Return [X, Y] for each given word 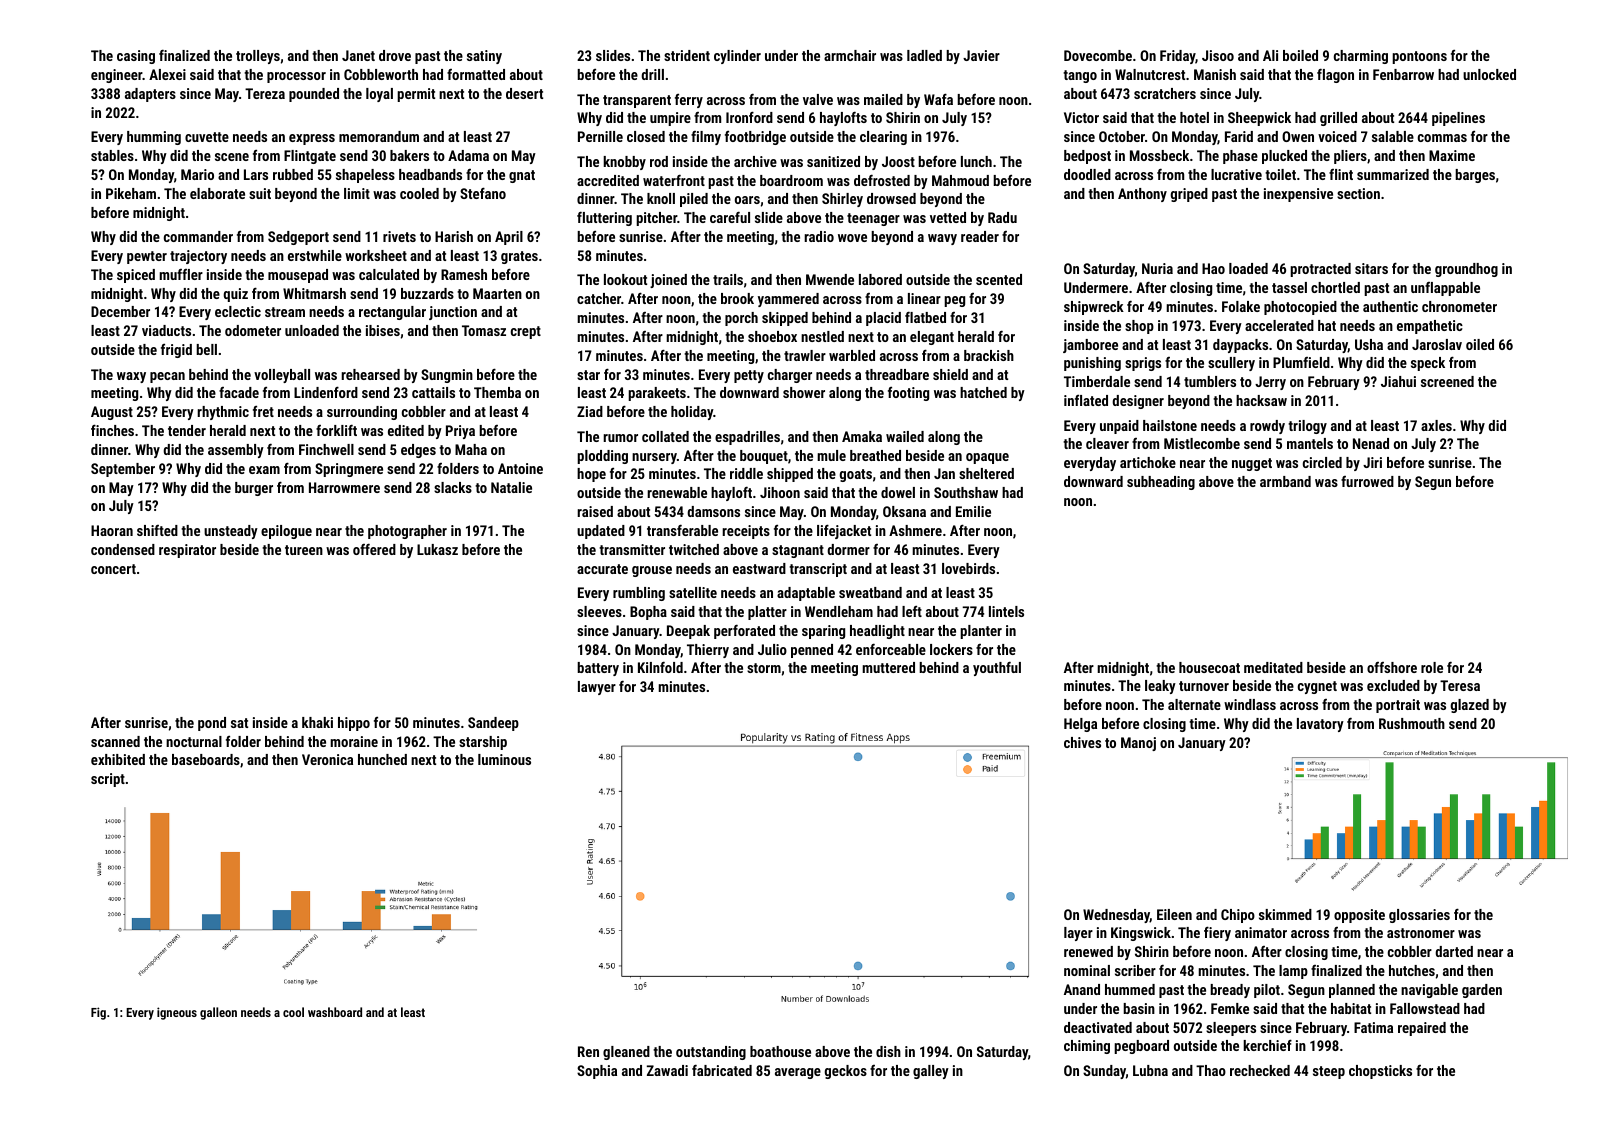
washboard [335, 1012]
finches [112, 430]
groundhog [1466, 270]
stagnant [798, 551]
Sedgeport [298, 238]
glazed [1470, 706]
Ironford [749, 117]
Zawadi [667, 1070]
